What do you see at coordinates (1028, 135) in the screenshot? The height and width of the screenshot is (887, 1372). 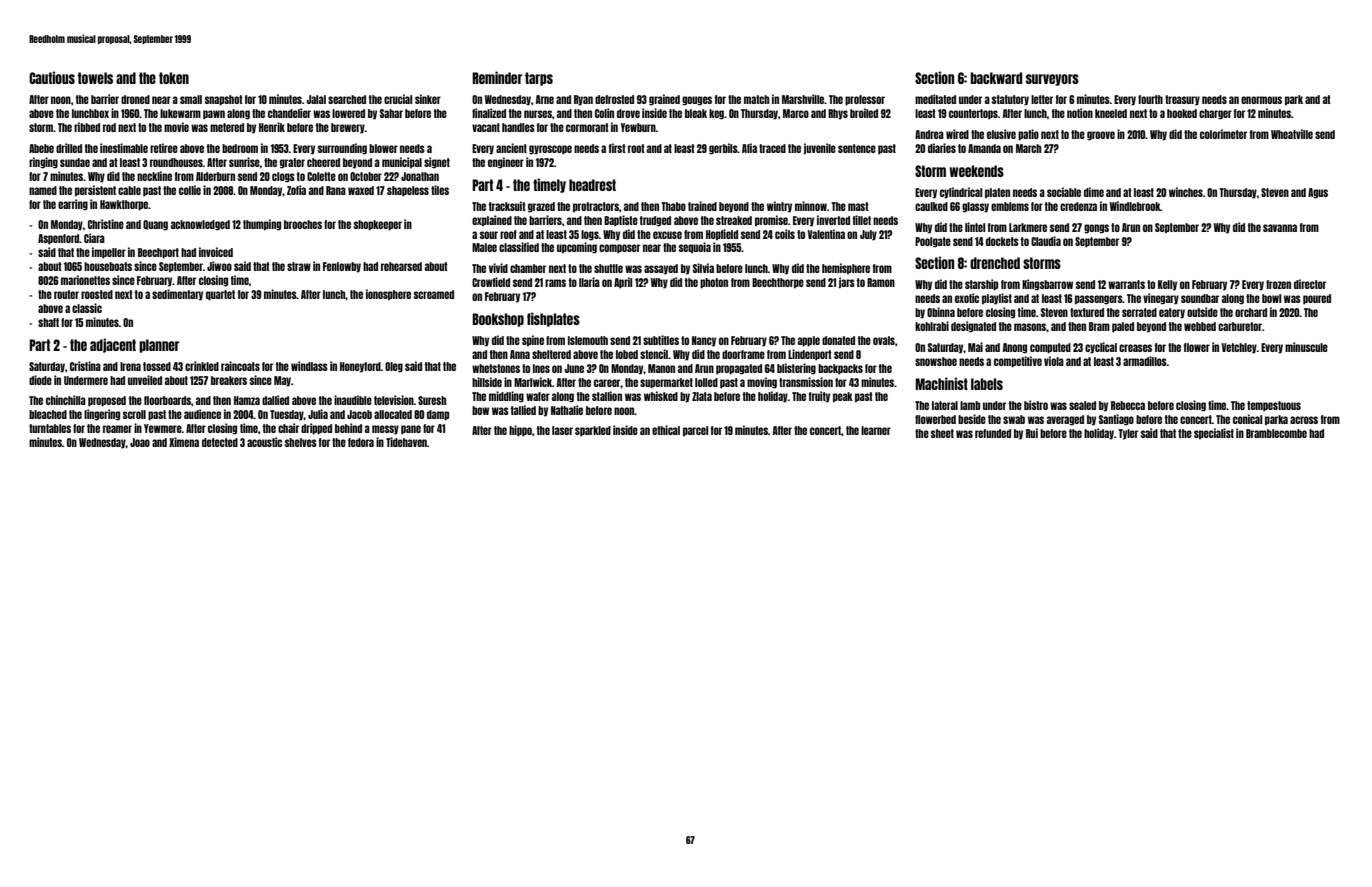 I see `patio` at bounding box center [1028, 135].
